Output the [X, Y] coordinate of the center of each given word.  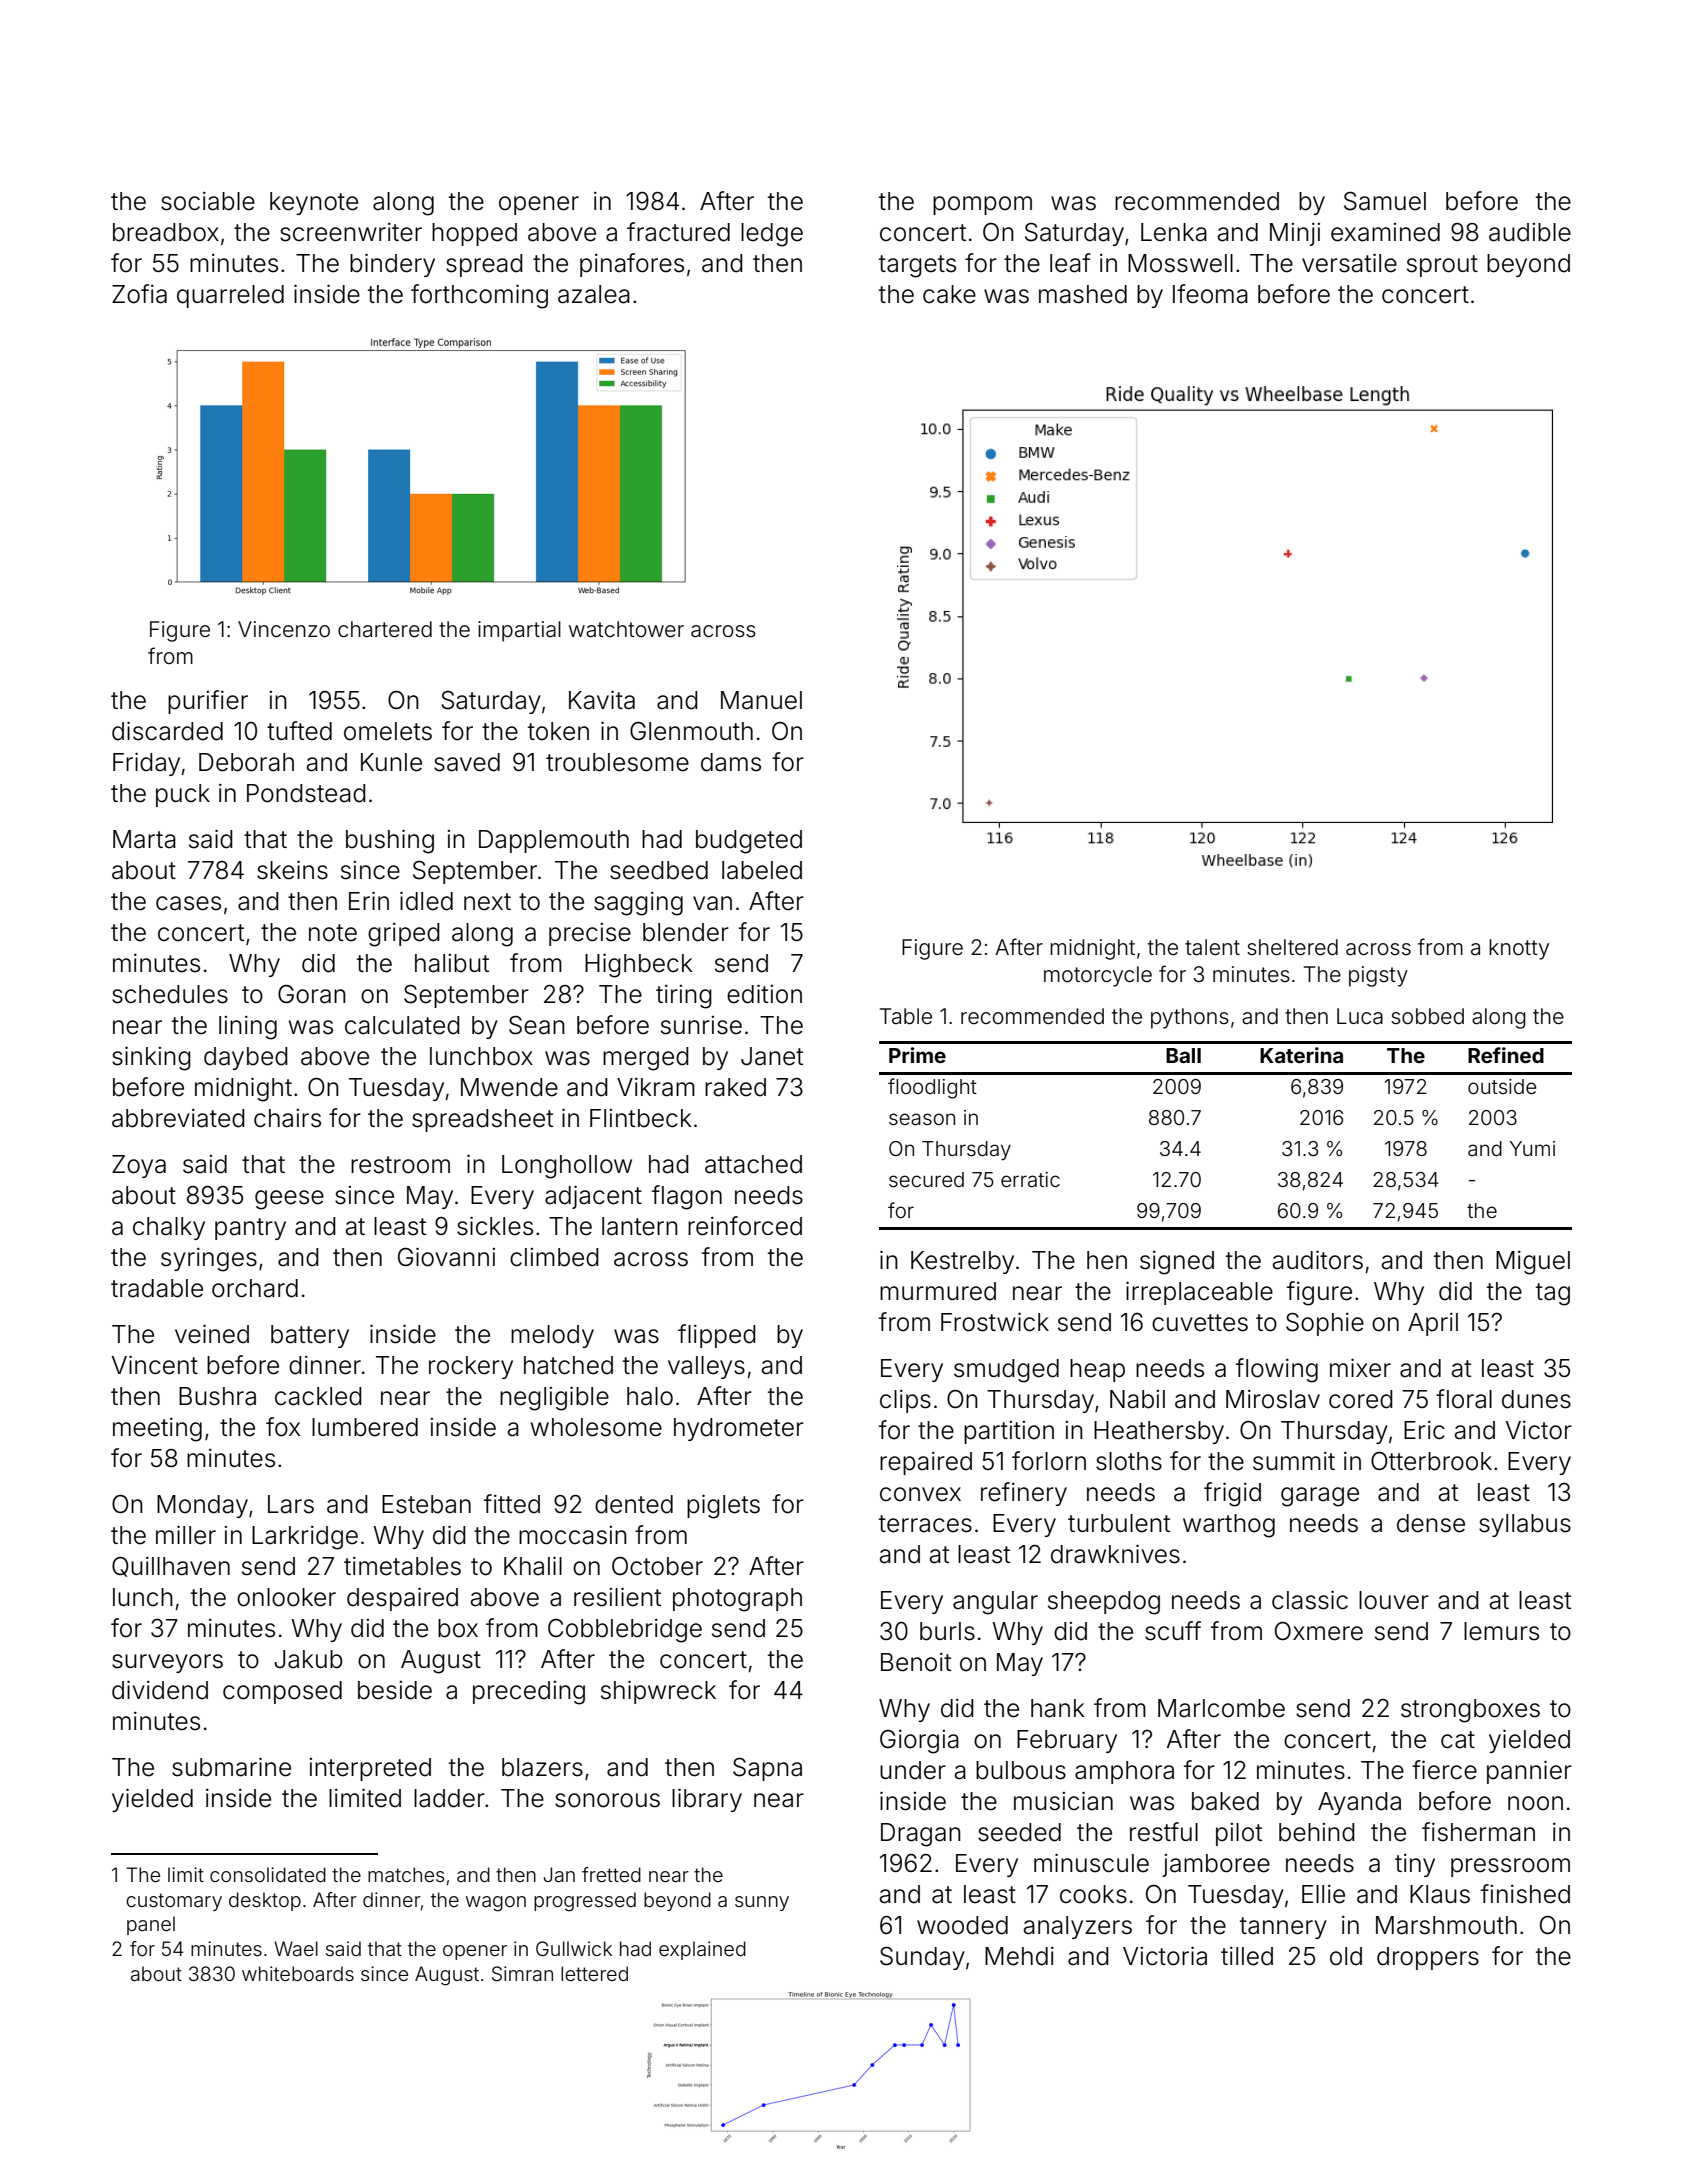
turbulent [1119, 1523]
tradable [157, 1288]
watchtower [626, 629]
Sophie [1325, 1324]
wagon [496, 1904]
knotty [1519, 949]
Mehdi [1019, 1956]
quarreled [230, 296]
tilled [1247, 1956]
